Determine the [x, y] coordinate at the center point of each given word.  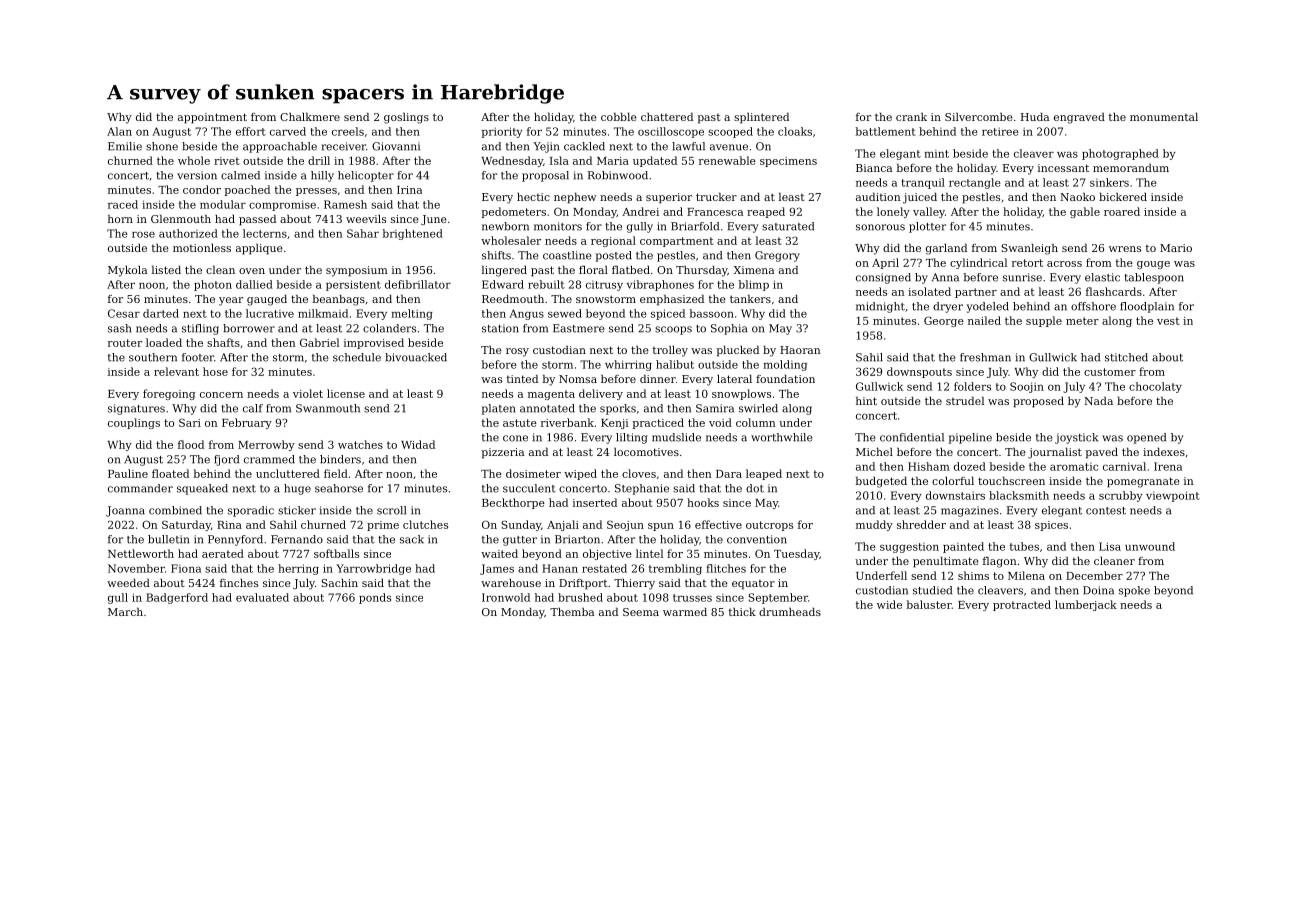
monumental [1164, 116]
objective [607, 554]
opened [1146, 438]
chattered [667, 116]
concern [221, 395]
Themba [572, 611]
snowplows [741, 394]
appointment [212, 118]
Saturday [186, 525]
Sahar [363, 233]
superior [669, 198]
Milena [1026, 575]
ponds [375, 598]
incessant [1063, 168]
